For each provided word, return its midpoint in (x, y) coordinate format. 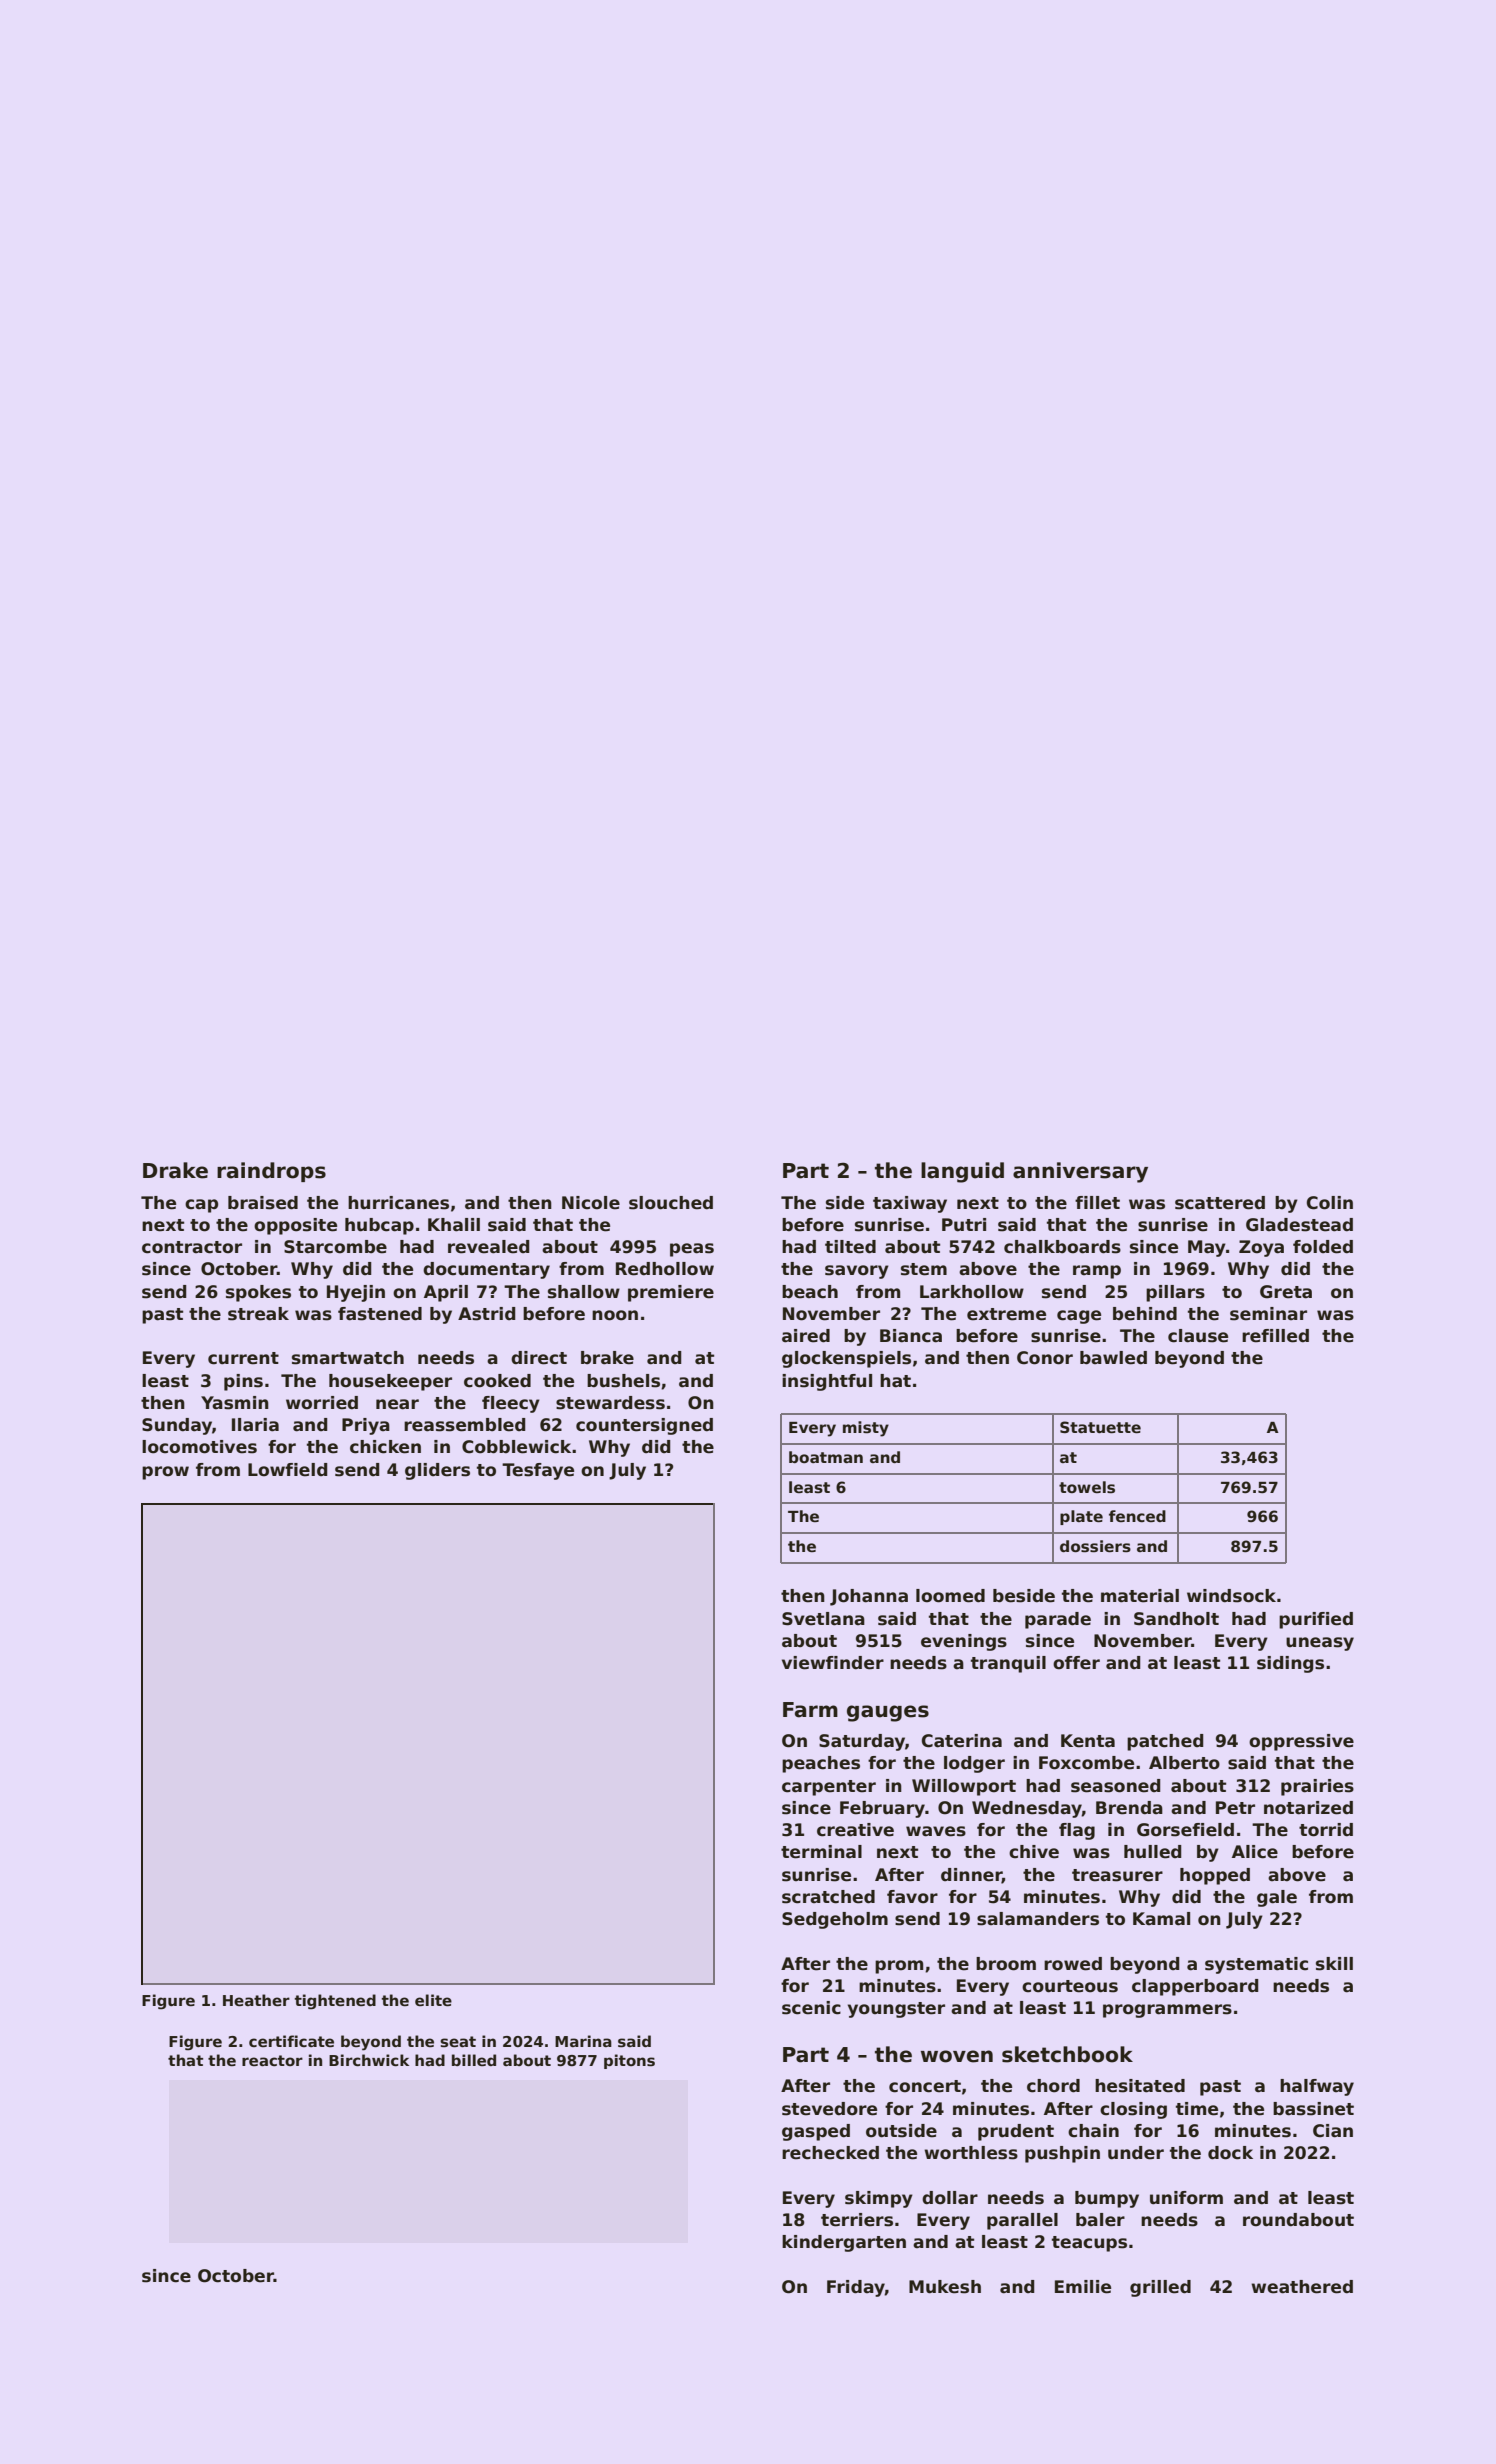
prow (165, 1473)
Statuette (1100, 1427)
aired (806, 1336)
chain (1093, 2131)
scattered (1220, 1203)
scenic (811, 2008)
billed (474, 2060)
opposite (295, 1226)
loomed (950, 1596)
